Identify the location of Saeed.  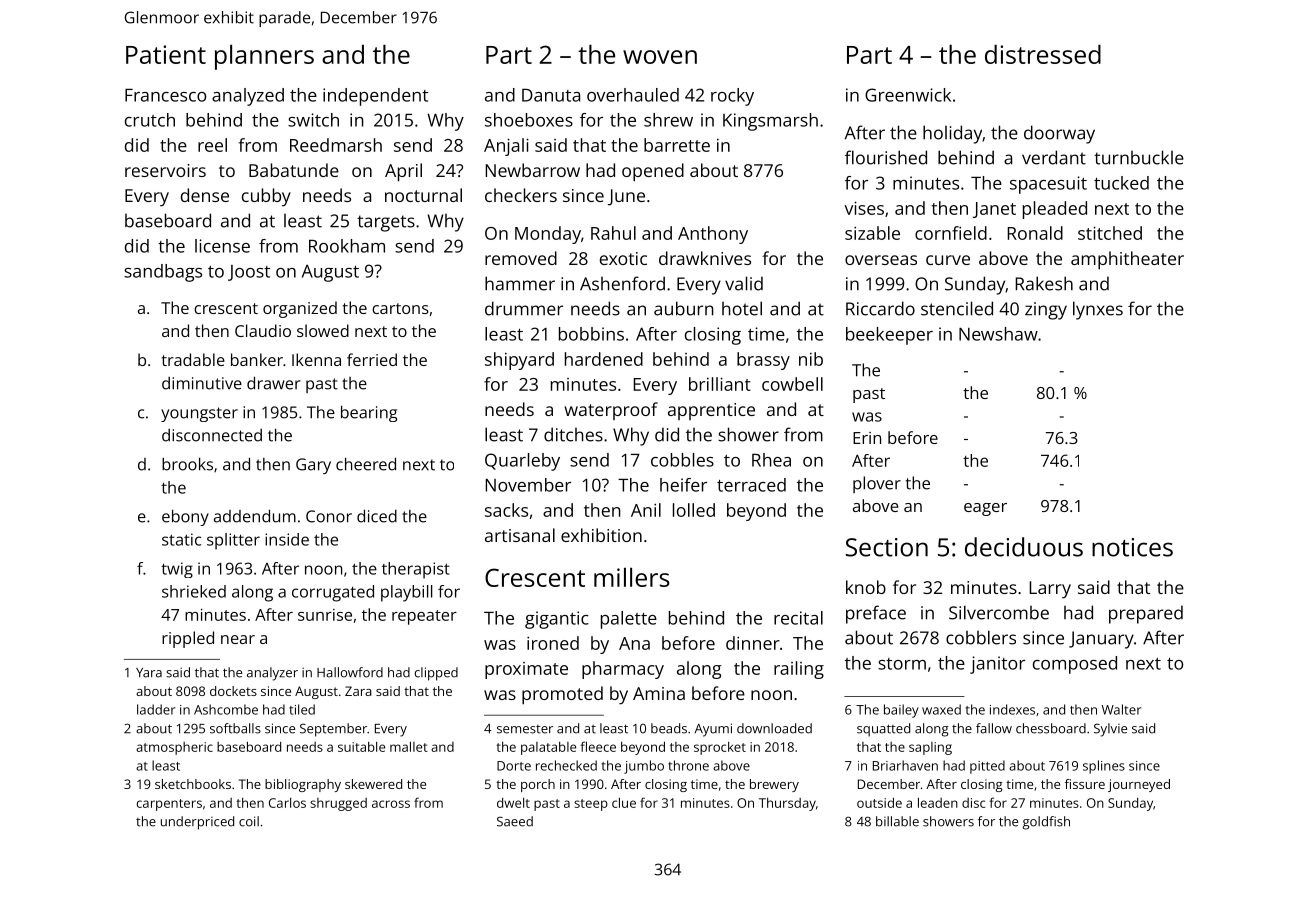
(515, 821).
